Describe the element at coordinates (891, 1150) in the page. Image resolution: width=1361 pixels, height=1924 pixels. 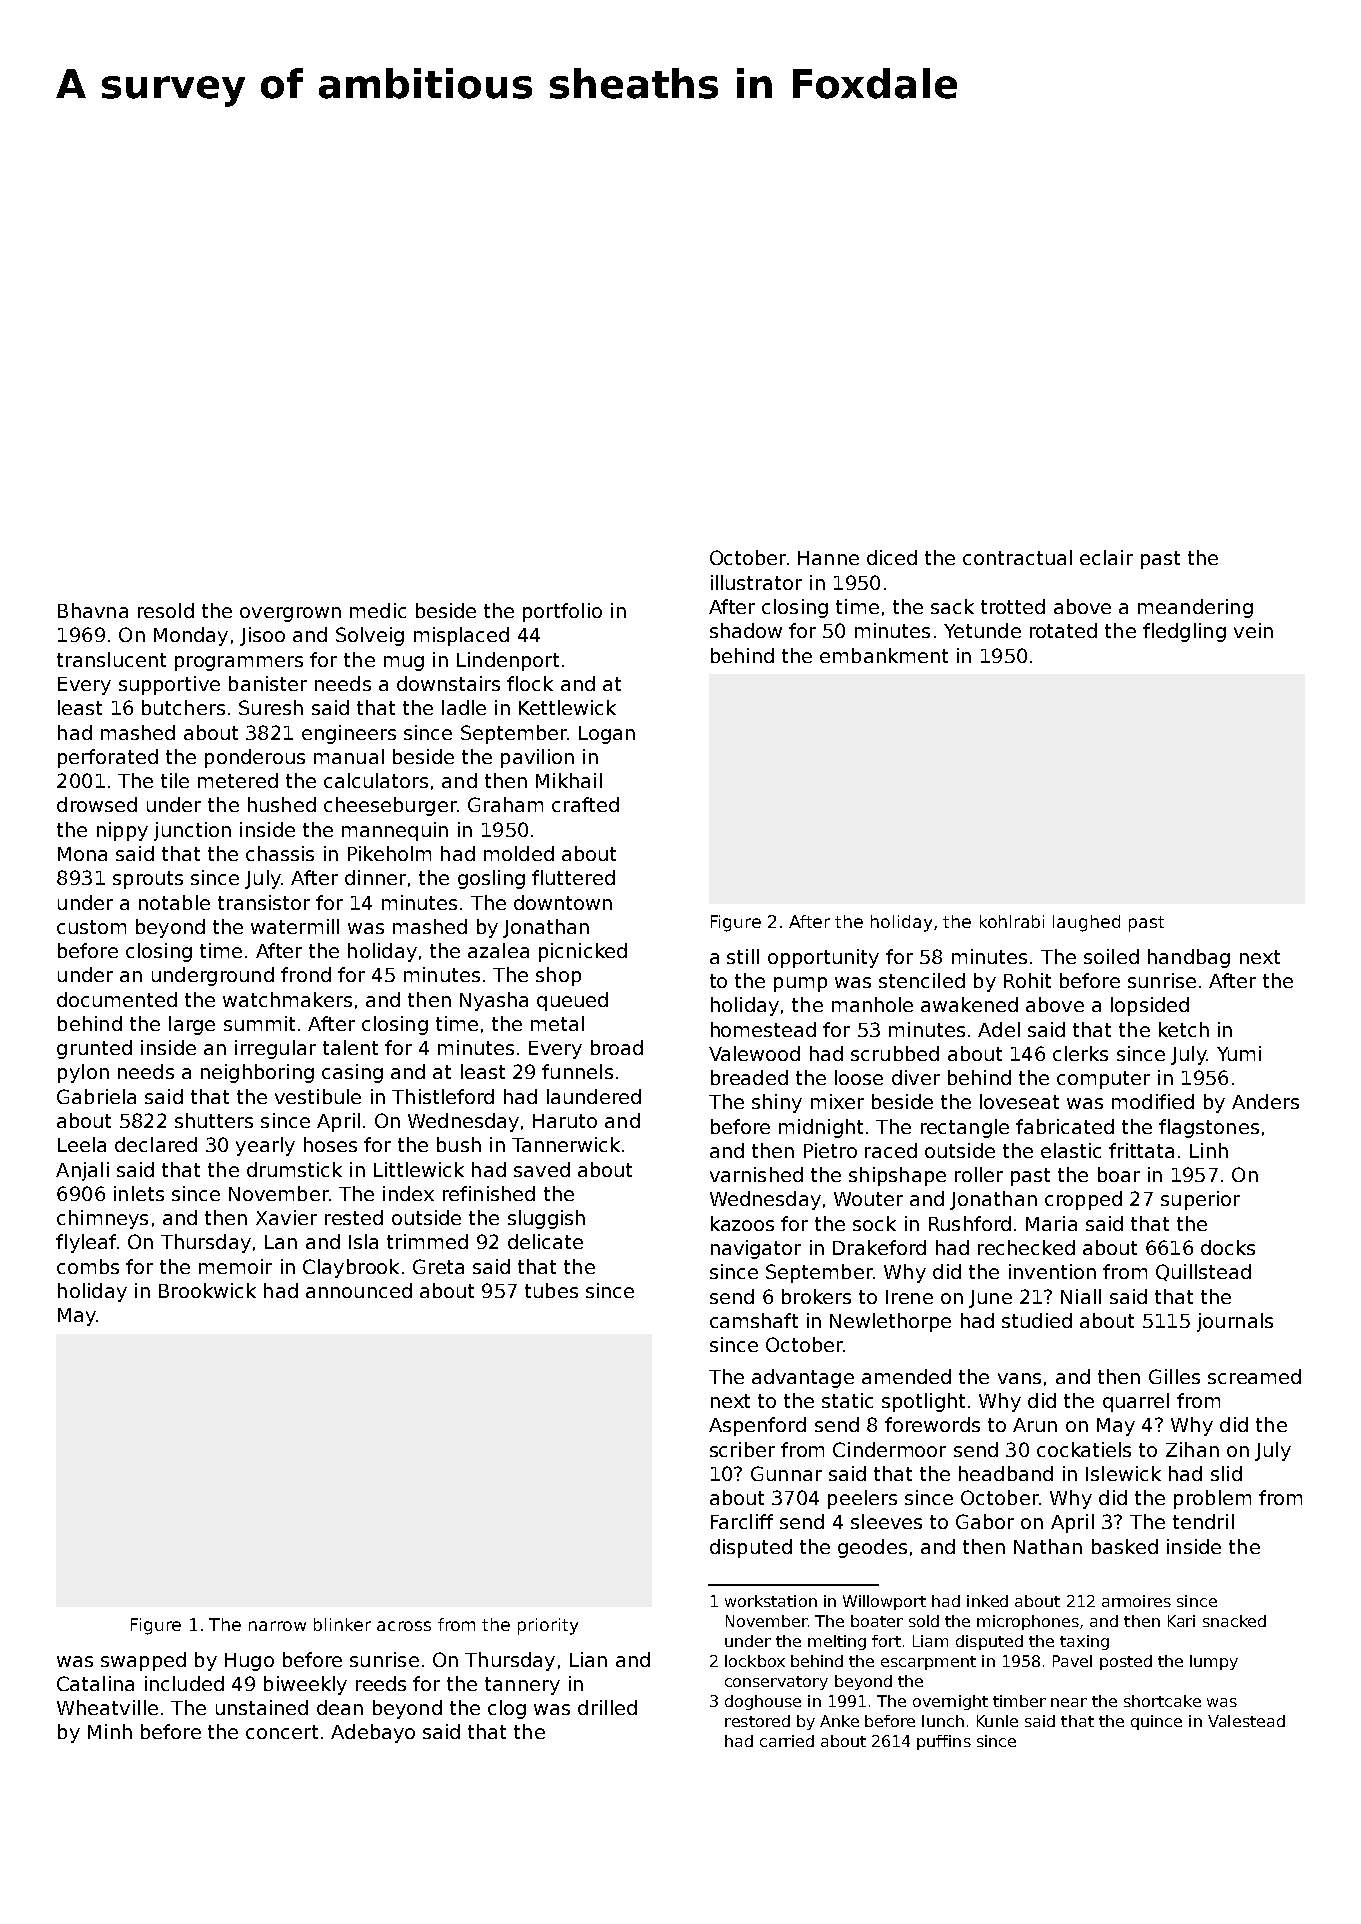
I see `raced` at that location.
